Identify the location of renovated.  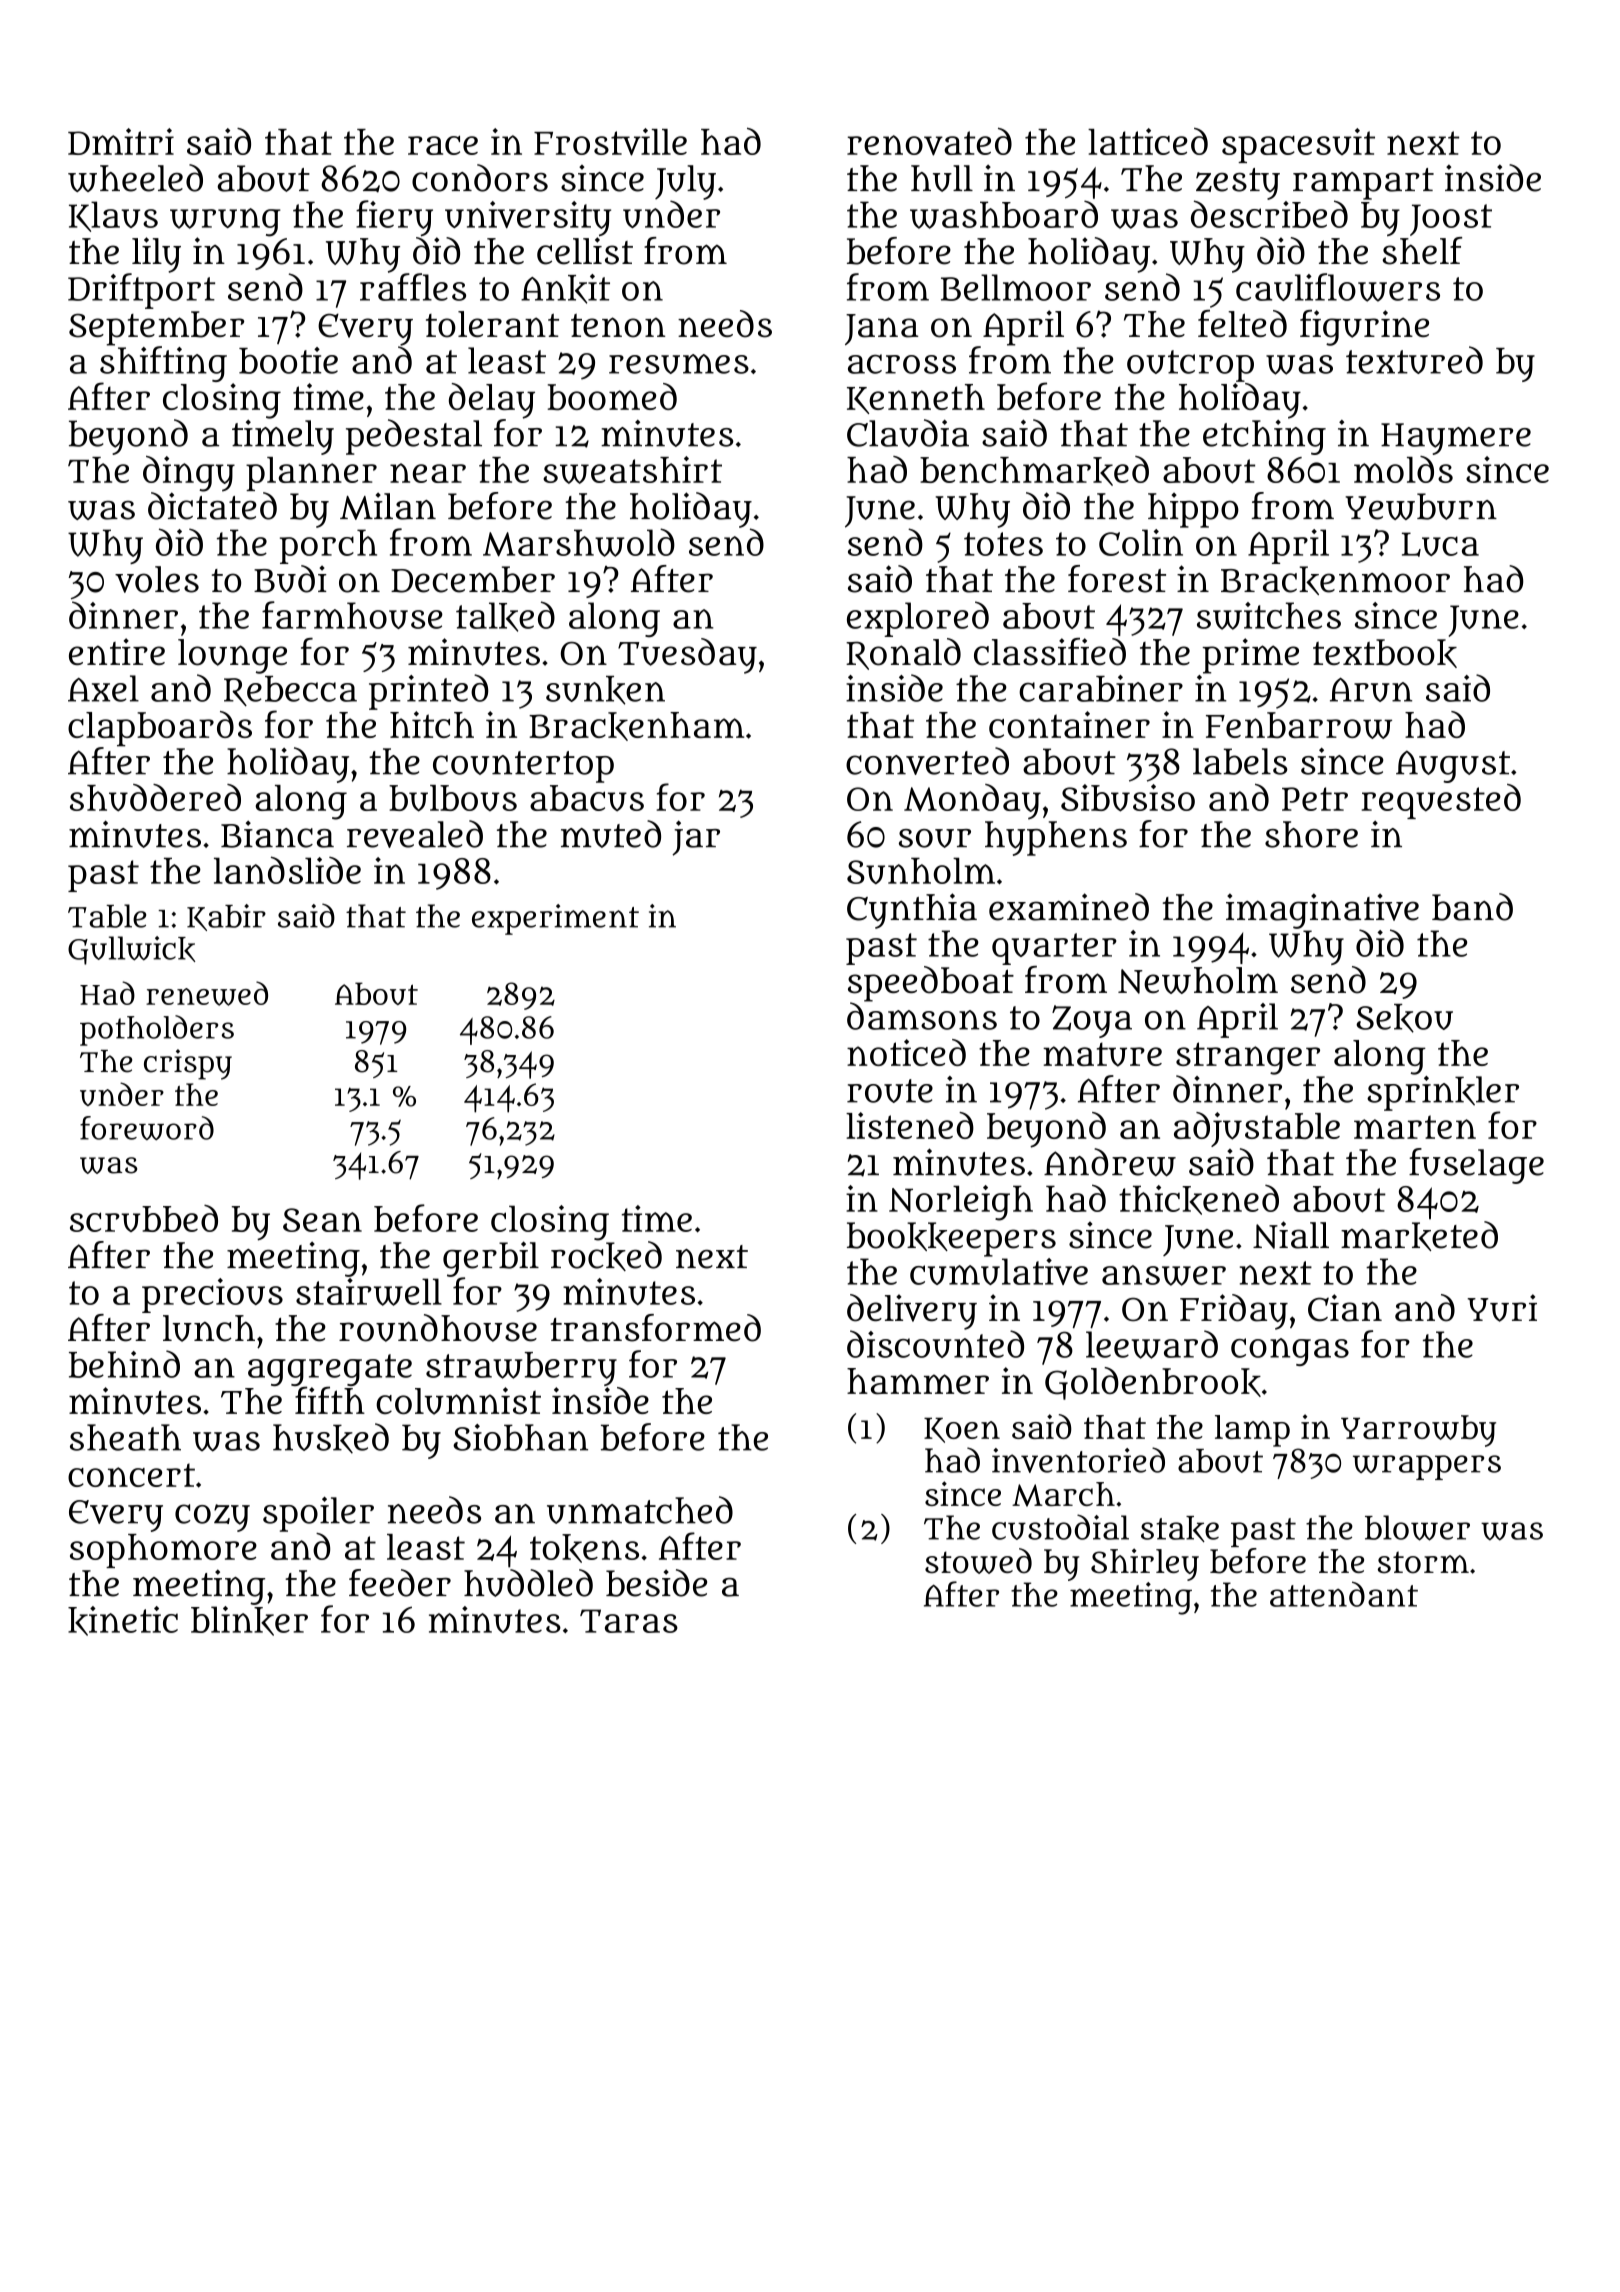
(929, 142).
